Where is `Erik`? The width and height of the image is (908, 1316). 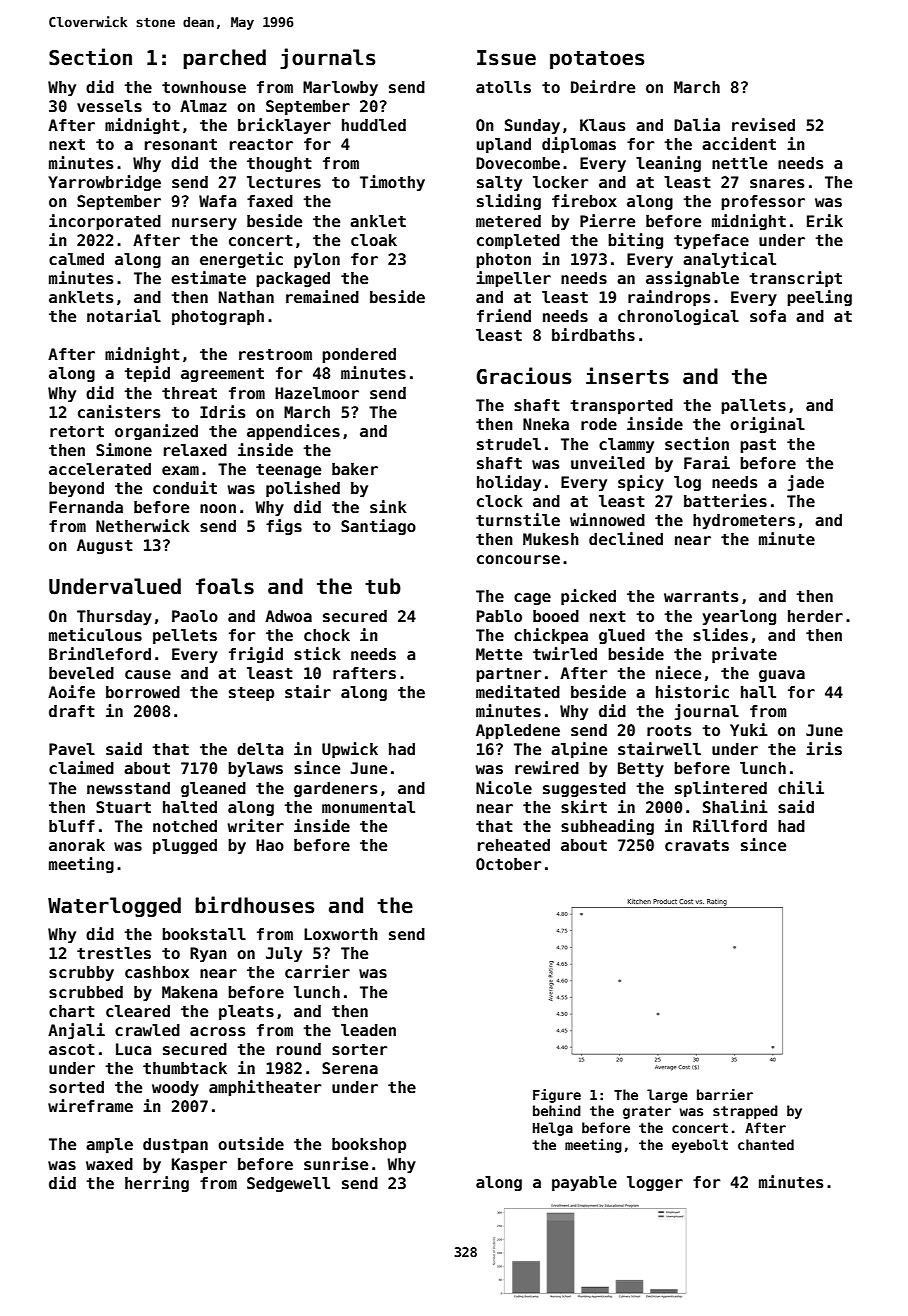 Erik is located at coordinates (825, 220).
